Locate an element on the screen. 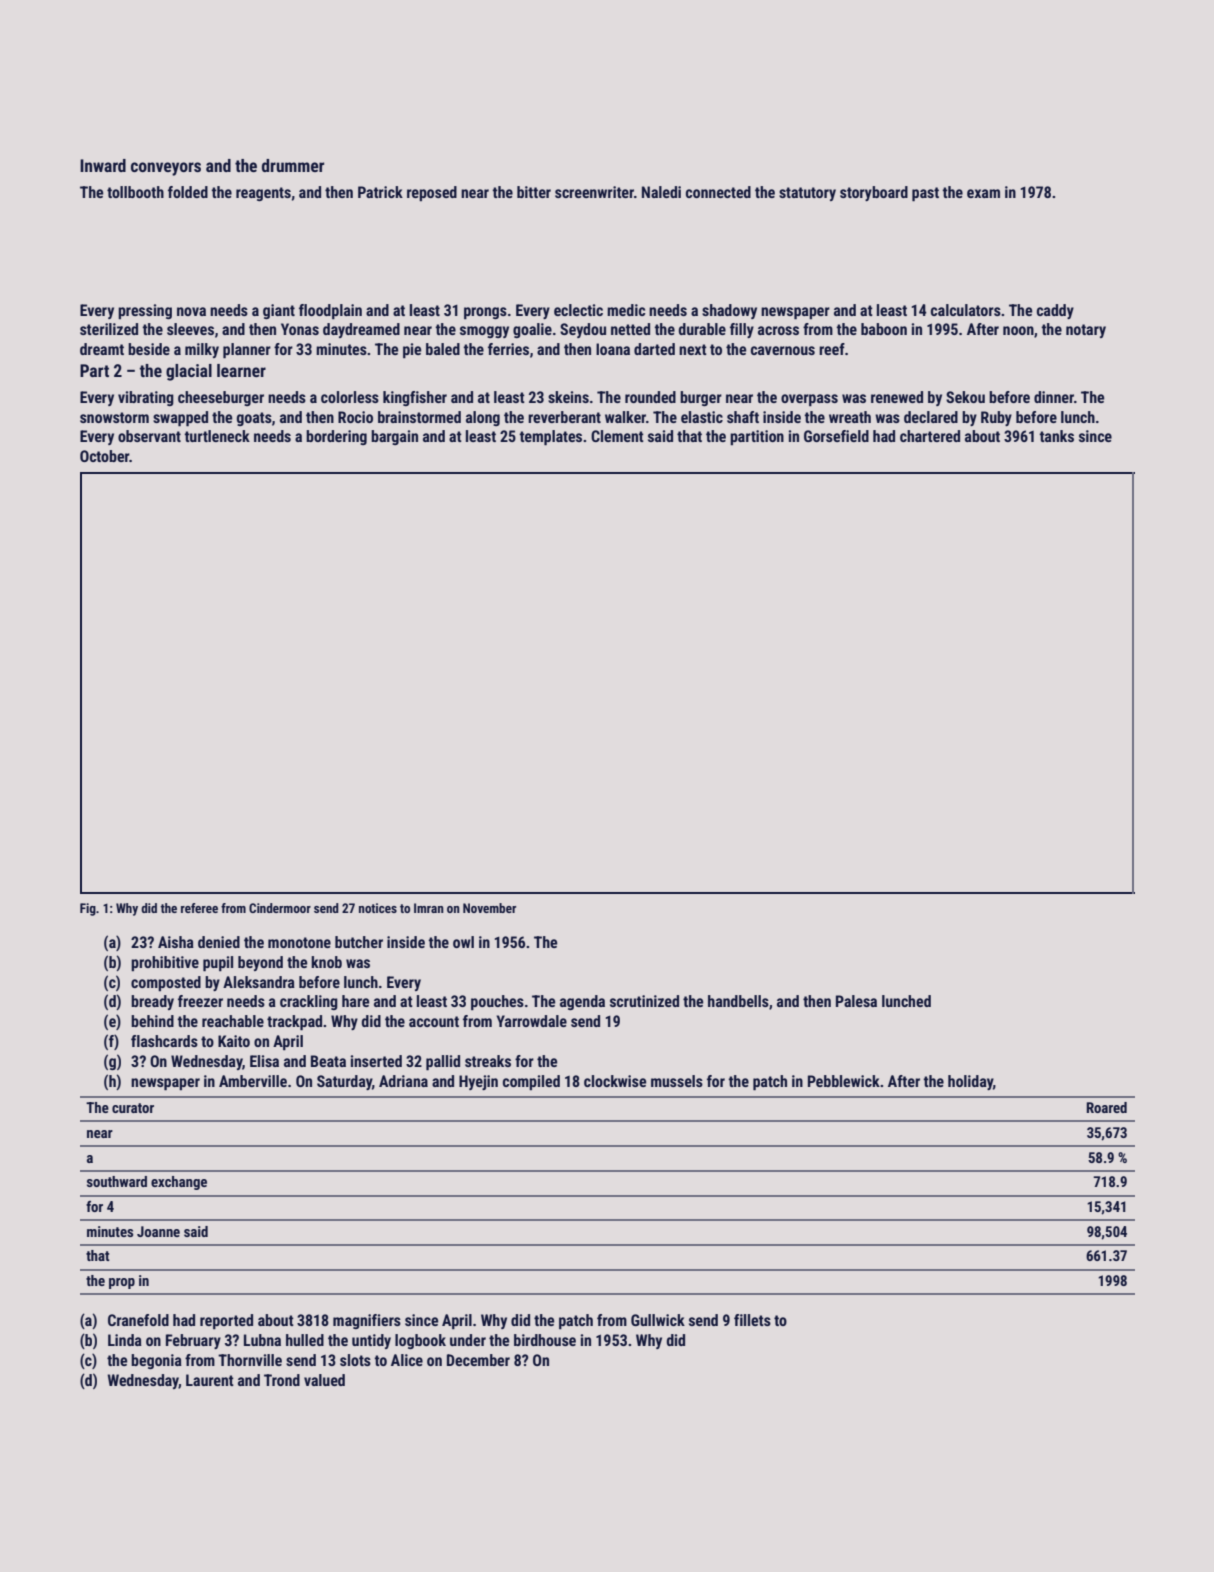  November is located at coordinates (489, 908).
